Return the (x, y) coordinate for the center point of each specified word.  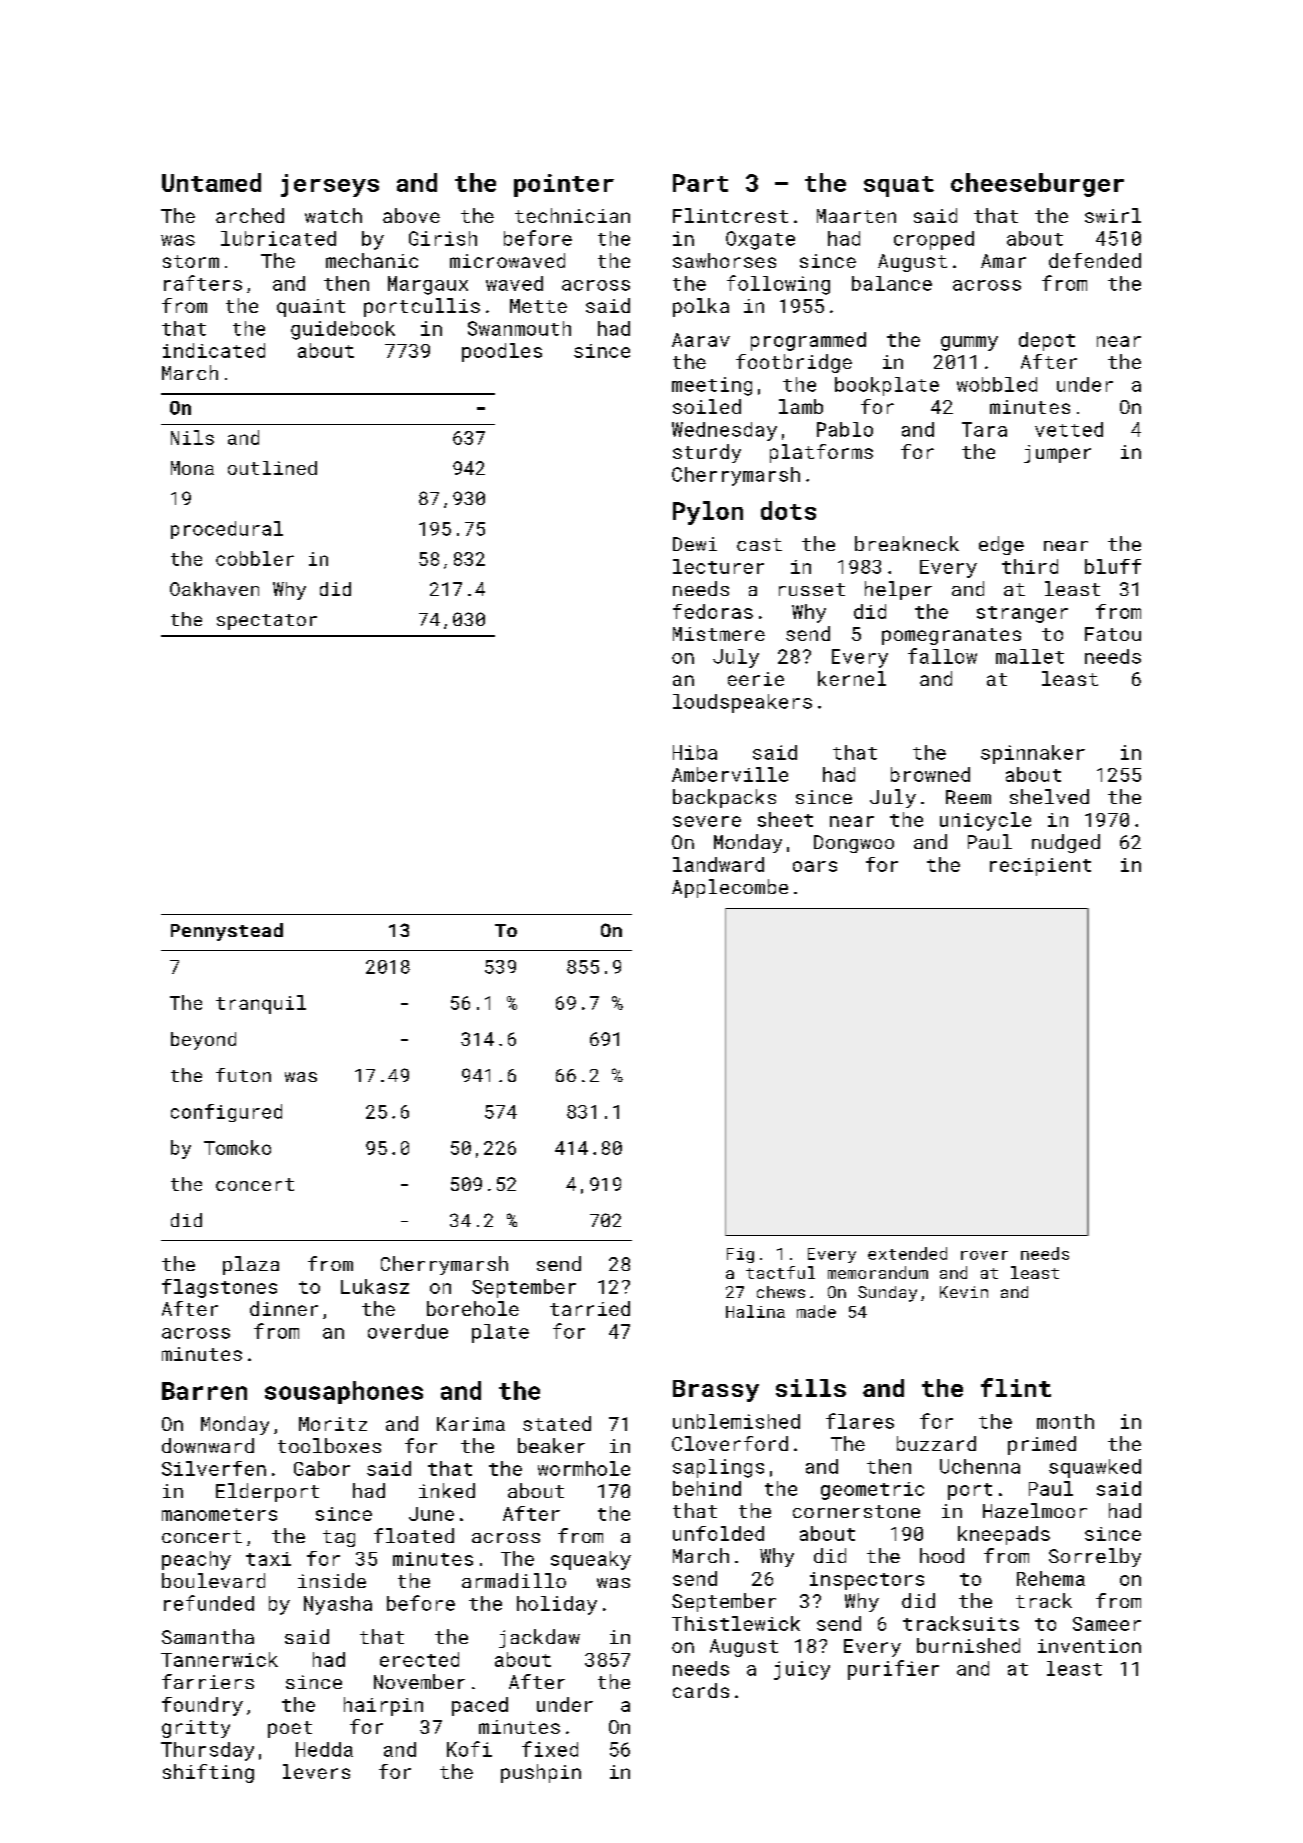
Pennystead (227, 932)
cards (701, 1690)
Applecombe (730, 888)
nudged (1066, 843)
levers (316, 1771)
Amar (1003, 261)
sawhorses (724, 260)
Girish (443, 238)
